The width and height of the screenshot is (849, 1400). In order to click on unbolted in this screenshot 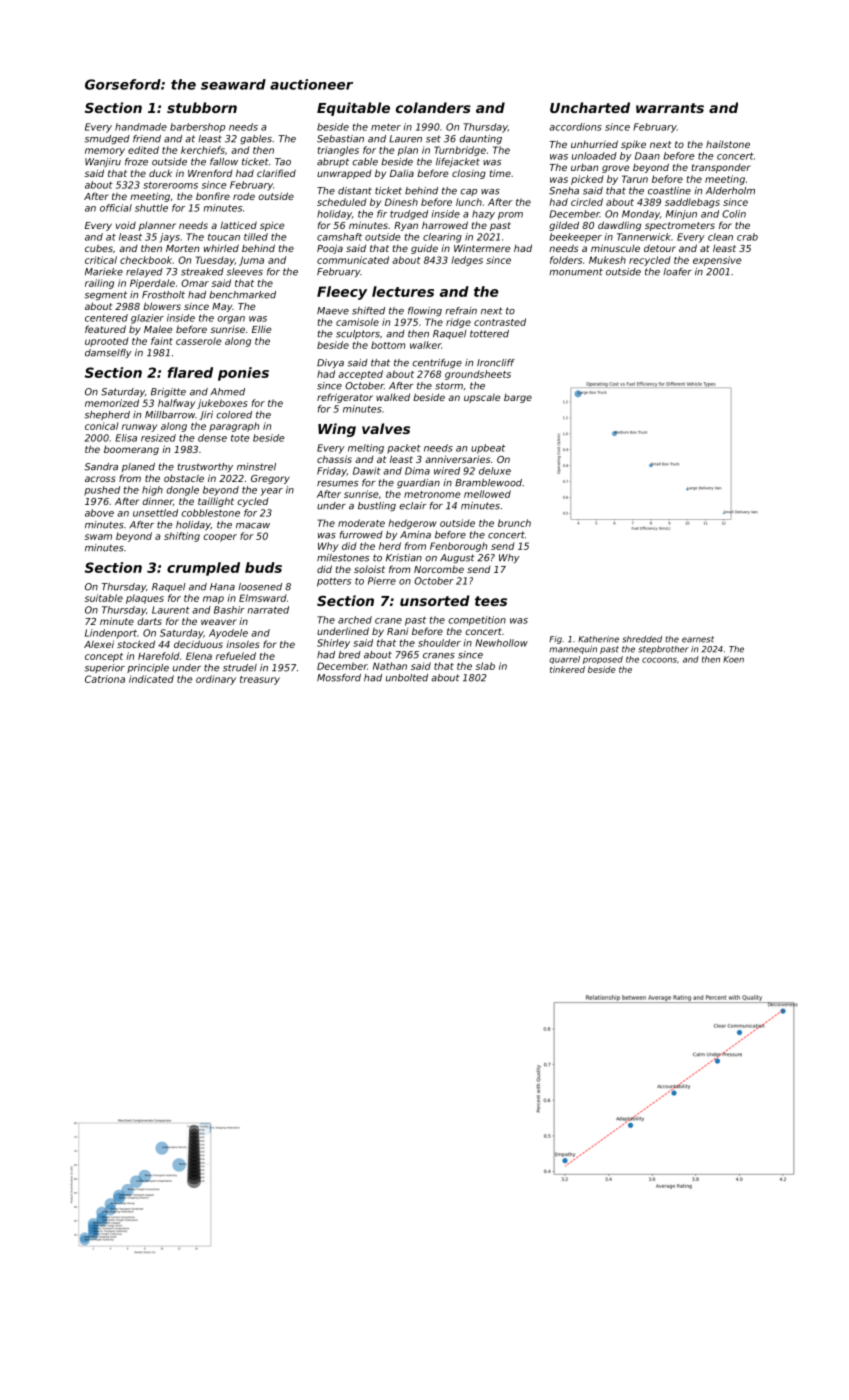, I will do `click(407, 678)`.
